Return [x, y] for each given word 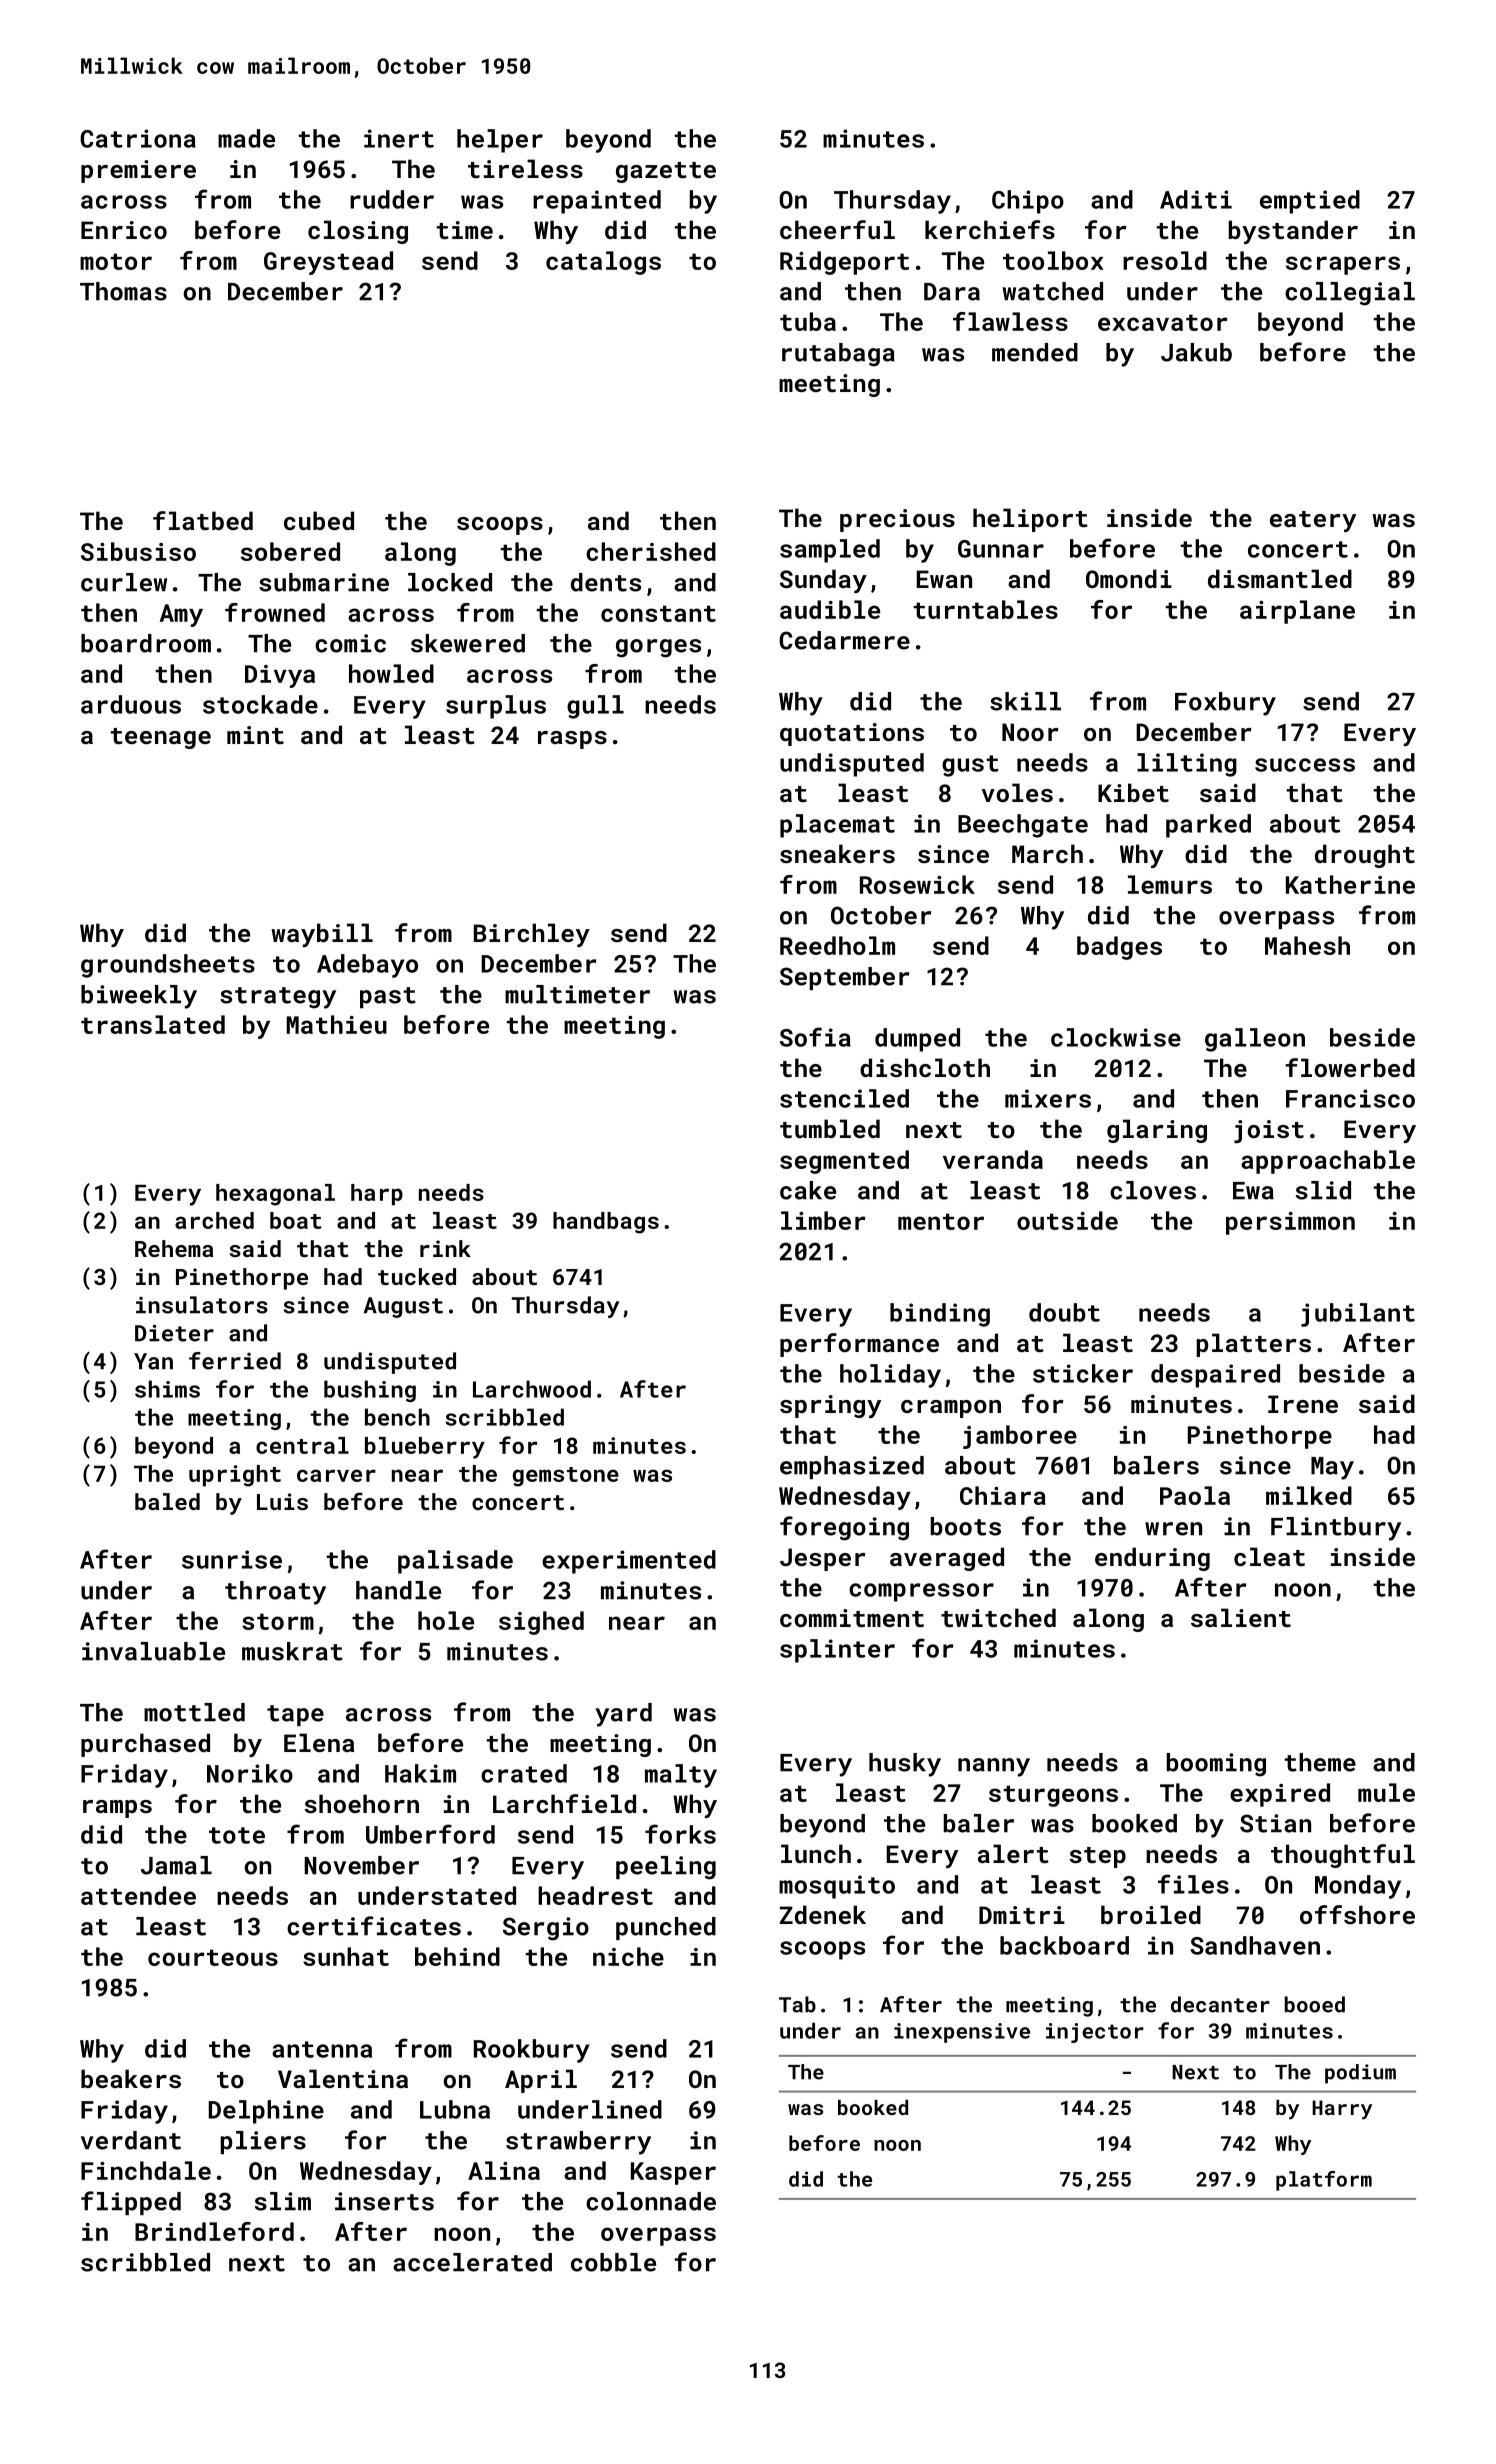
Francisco [1350, 1098]
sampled [830, 551]
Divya [280, 676]
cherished [651, 551]
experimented [629, 1562]
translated [153, 1024]
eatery [1313, 521]
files [1193, 1884]
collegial [1350, 294]
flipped [131, 2203]
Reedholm [837, 945]
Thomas [123, 291]
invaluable [153, 1651]
